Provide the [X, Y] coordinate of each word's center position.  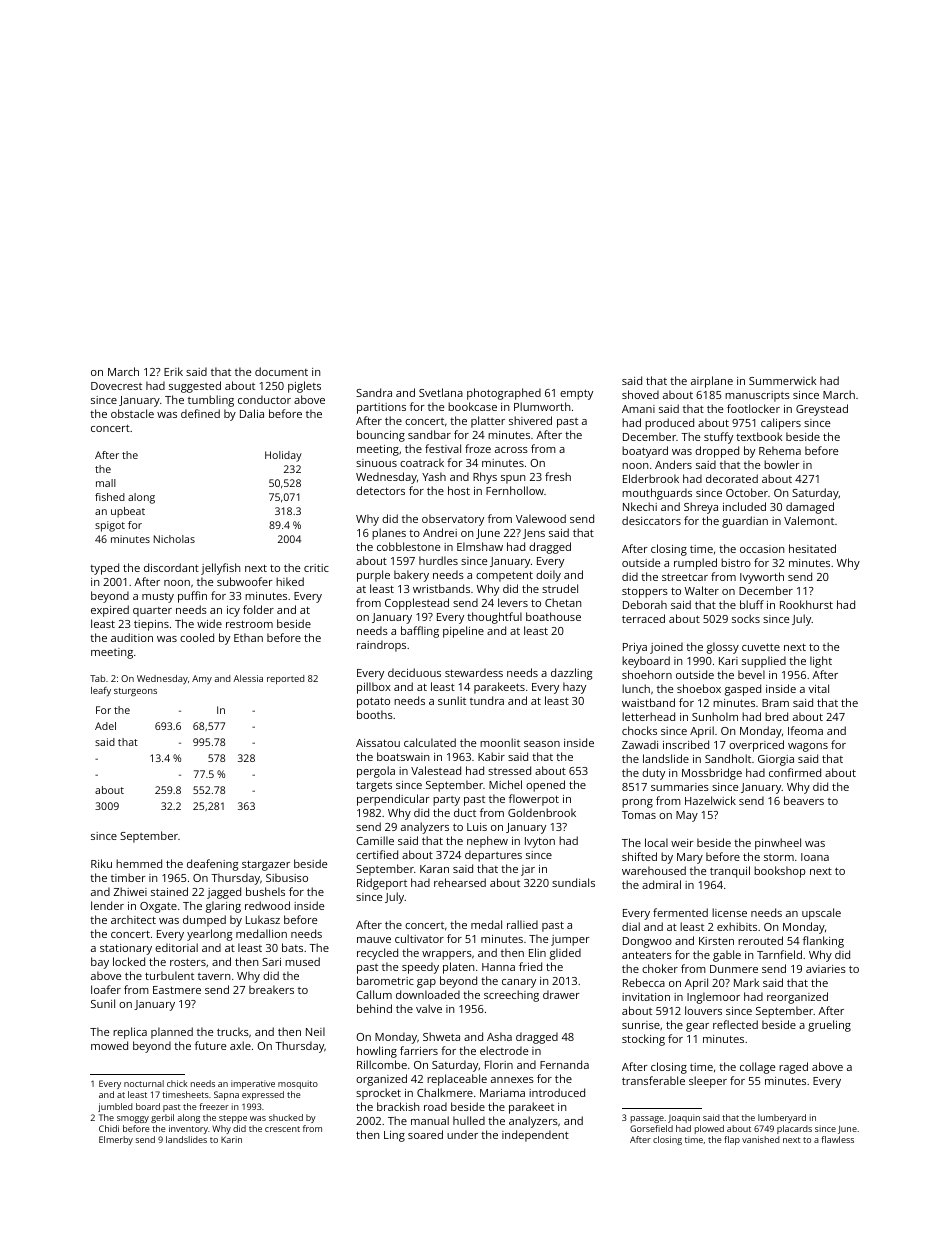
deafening [213, 865]
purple [373, 576]
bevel [751, 674]
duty [653, 774]
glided [565, 954]
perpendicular [393, 800]
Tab [97, 678]
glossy [723, 648]
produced [669, 424]
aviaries [826, 969]
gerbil [162, 1118]
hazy [574, 688]
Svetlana [441, 392]
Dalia [252, 413]
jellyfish [220, 569]
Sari [271, 962]
